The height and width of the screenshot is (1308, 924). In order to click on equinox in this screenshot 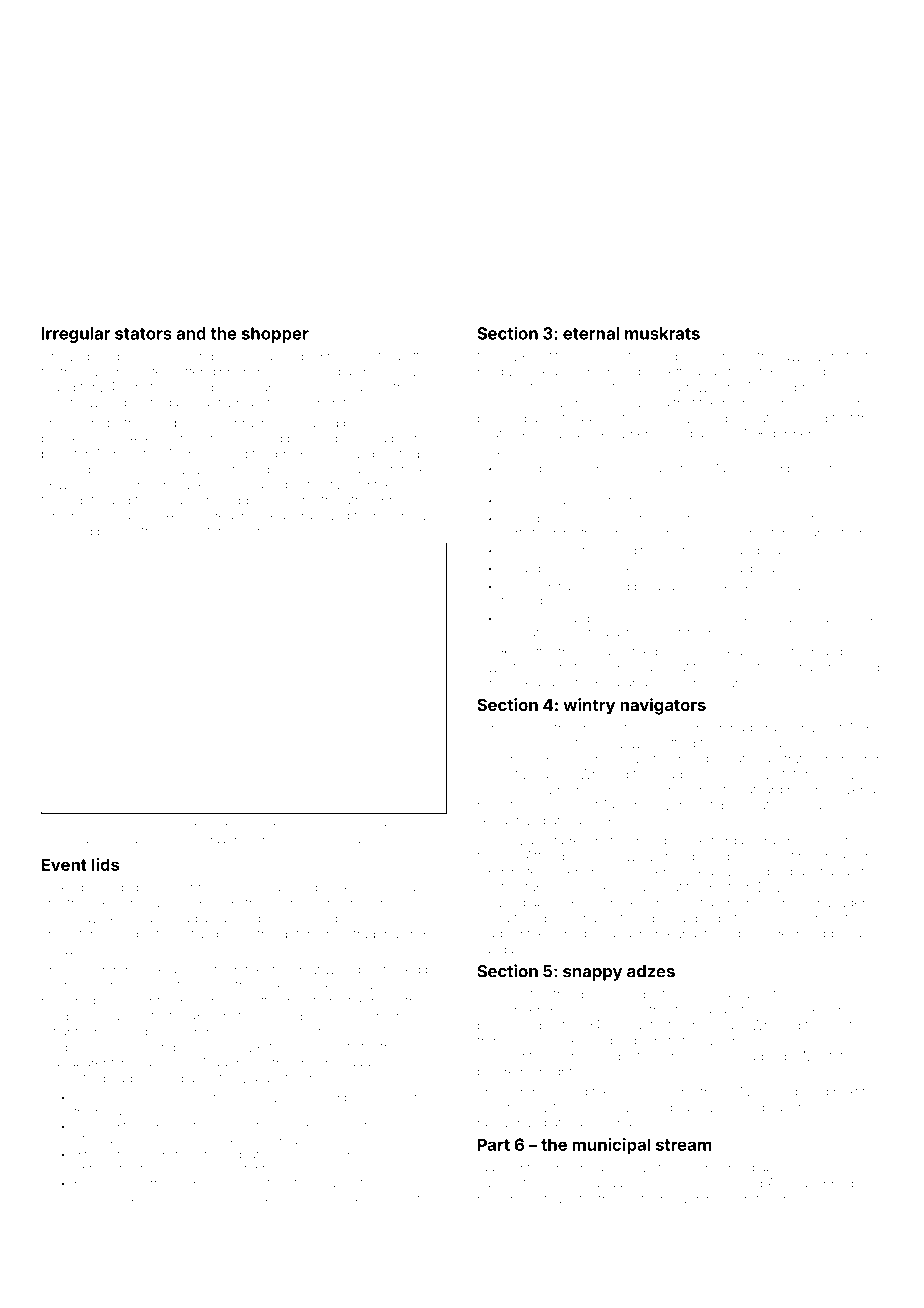, I will do `click(167, 1128)`.
